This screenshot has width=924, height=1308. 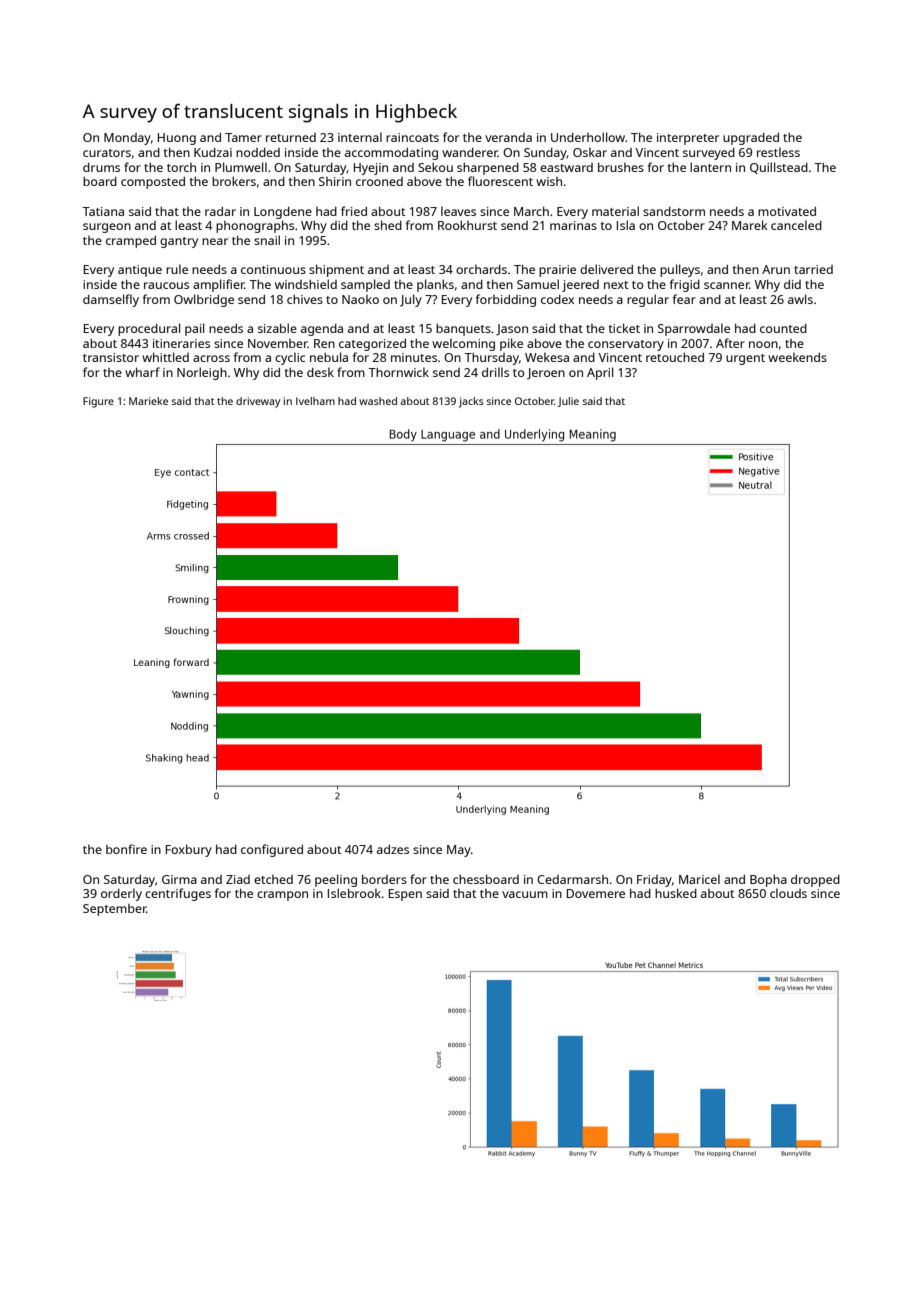 What do you see at coordinates (371, 169) in the screenshot?
I see `Hyejin` at bounding box center [371, 169].
